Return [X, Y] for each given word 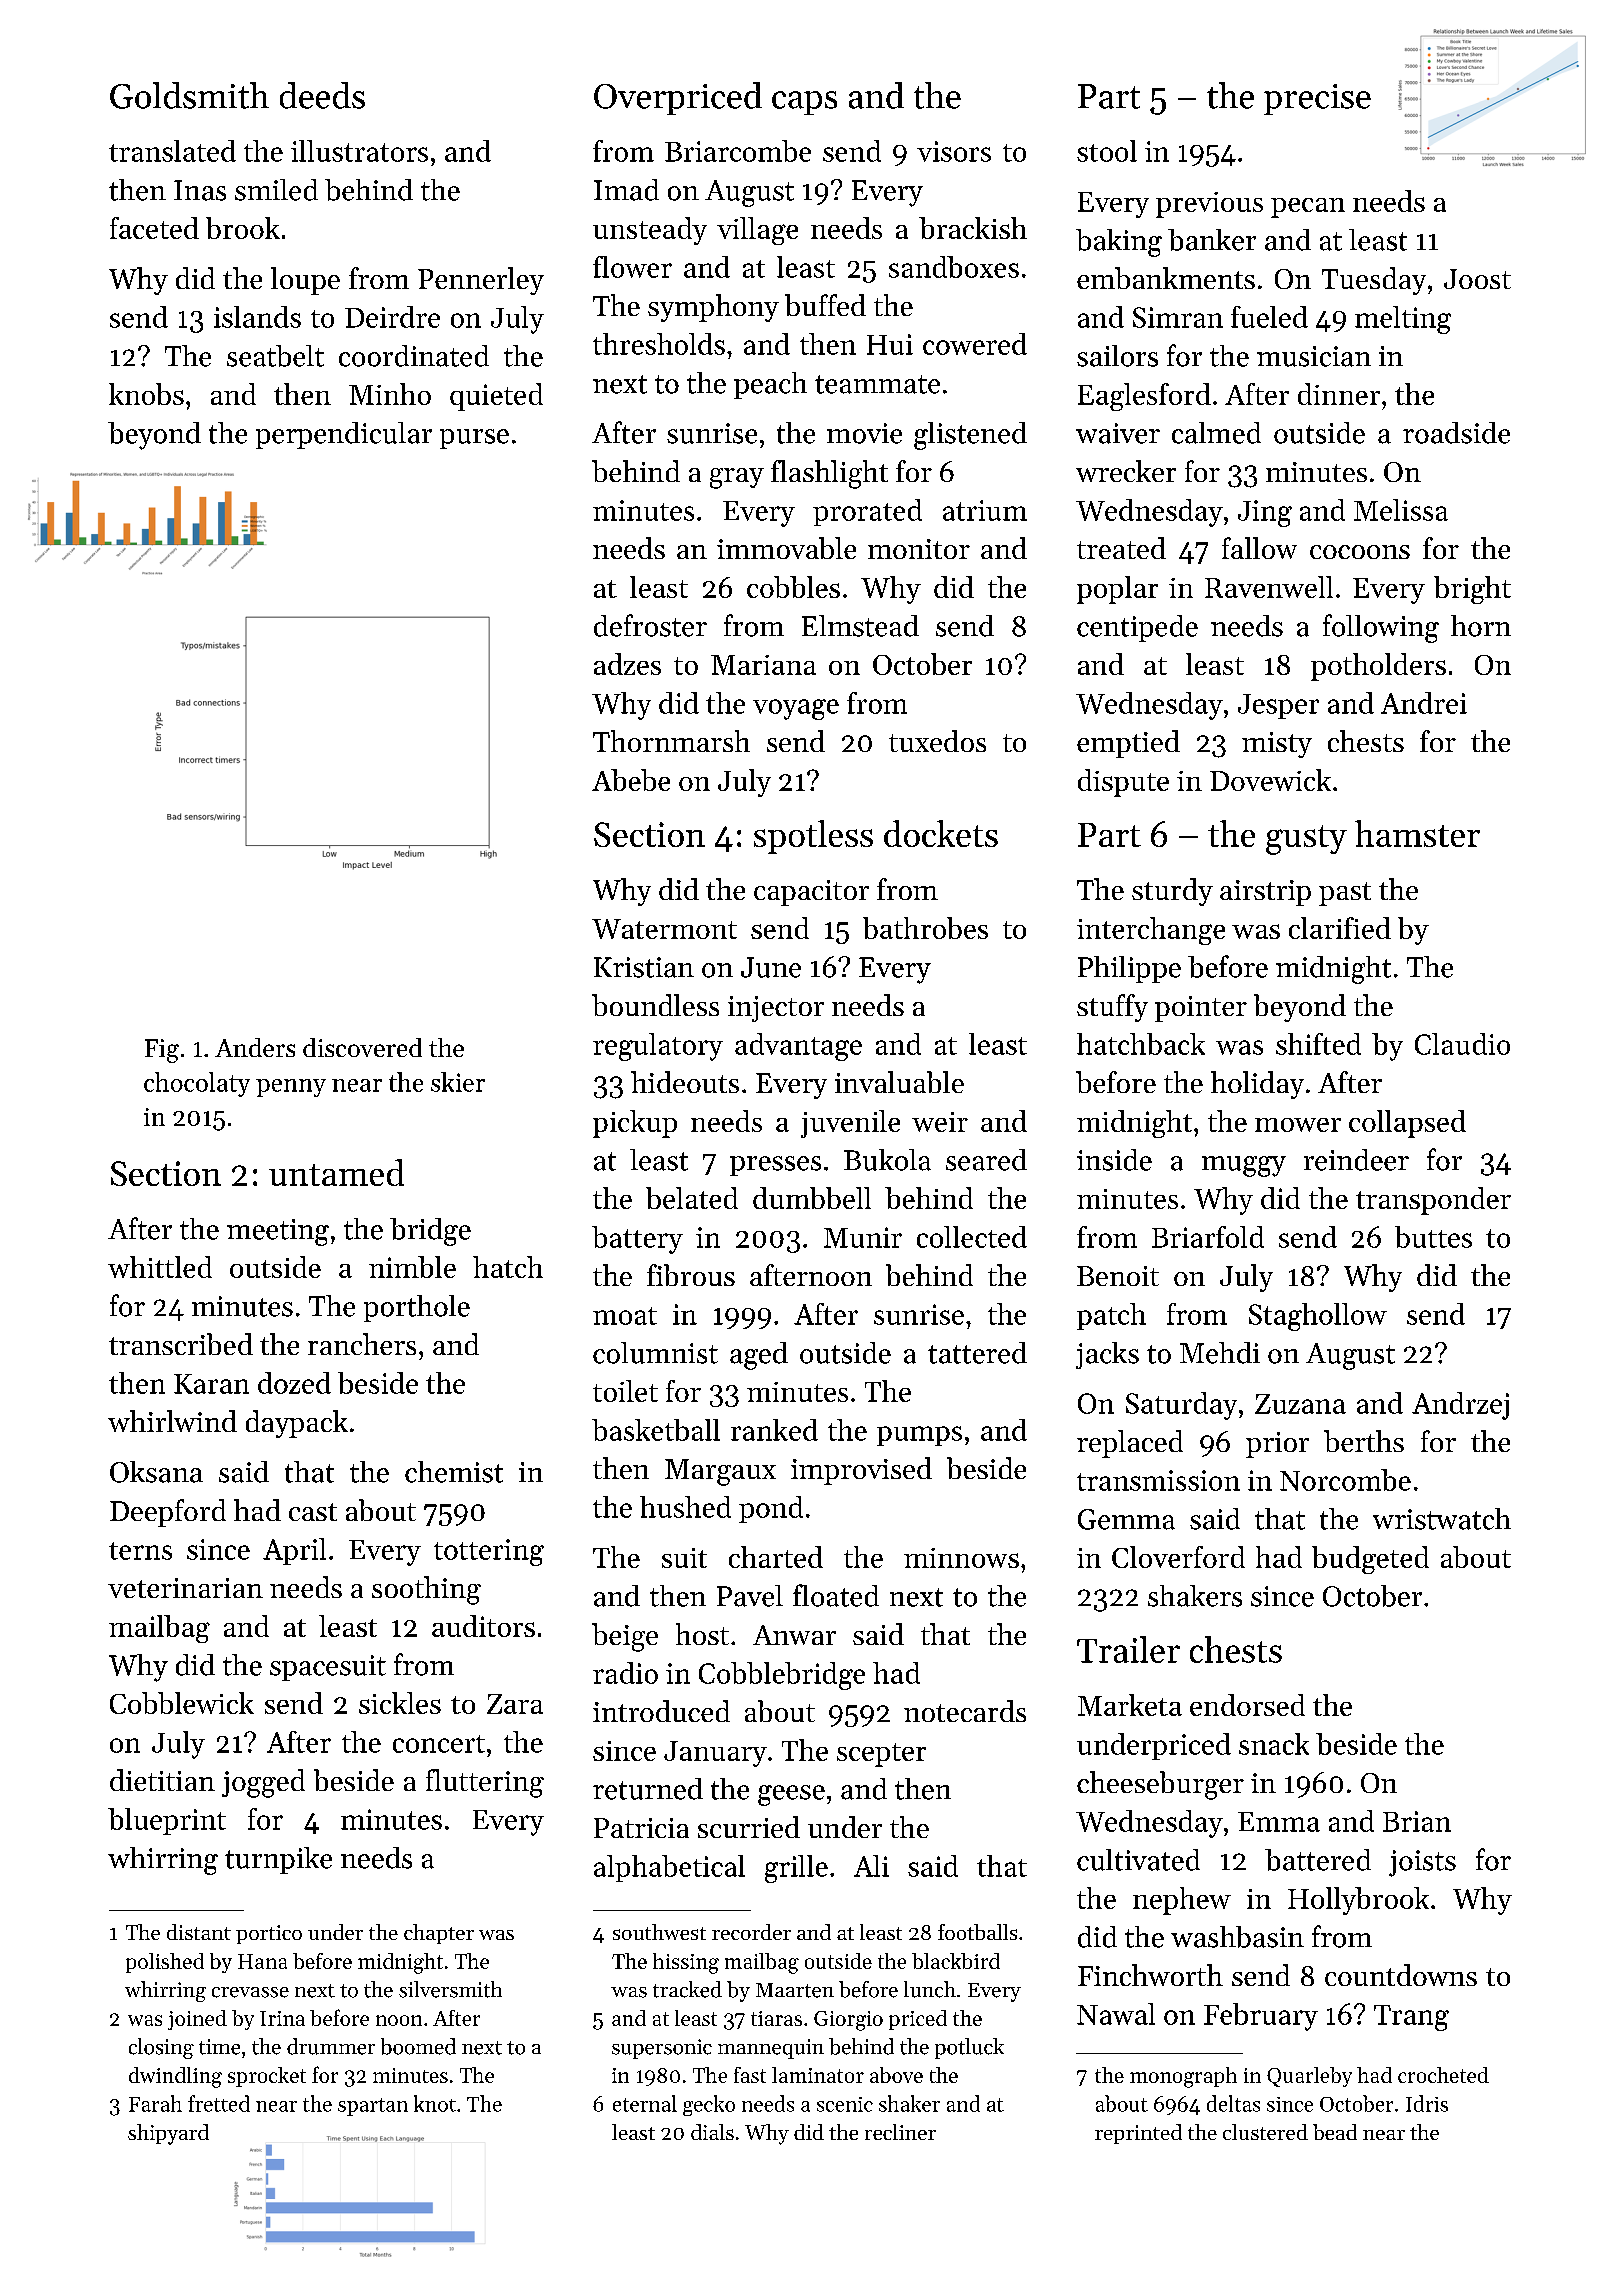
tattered [977, 1353]
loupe [305, 281]
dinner [1339, 394]
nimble [412, 1267]
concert [439, 1744]
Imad [626, 190]
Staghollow [1318, 1317]
